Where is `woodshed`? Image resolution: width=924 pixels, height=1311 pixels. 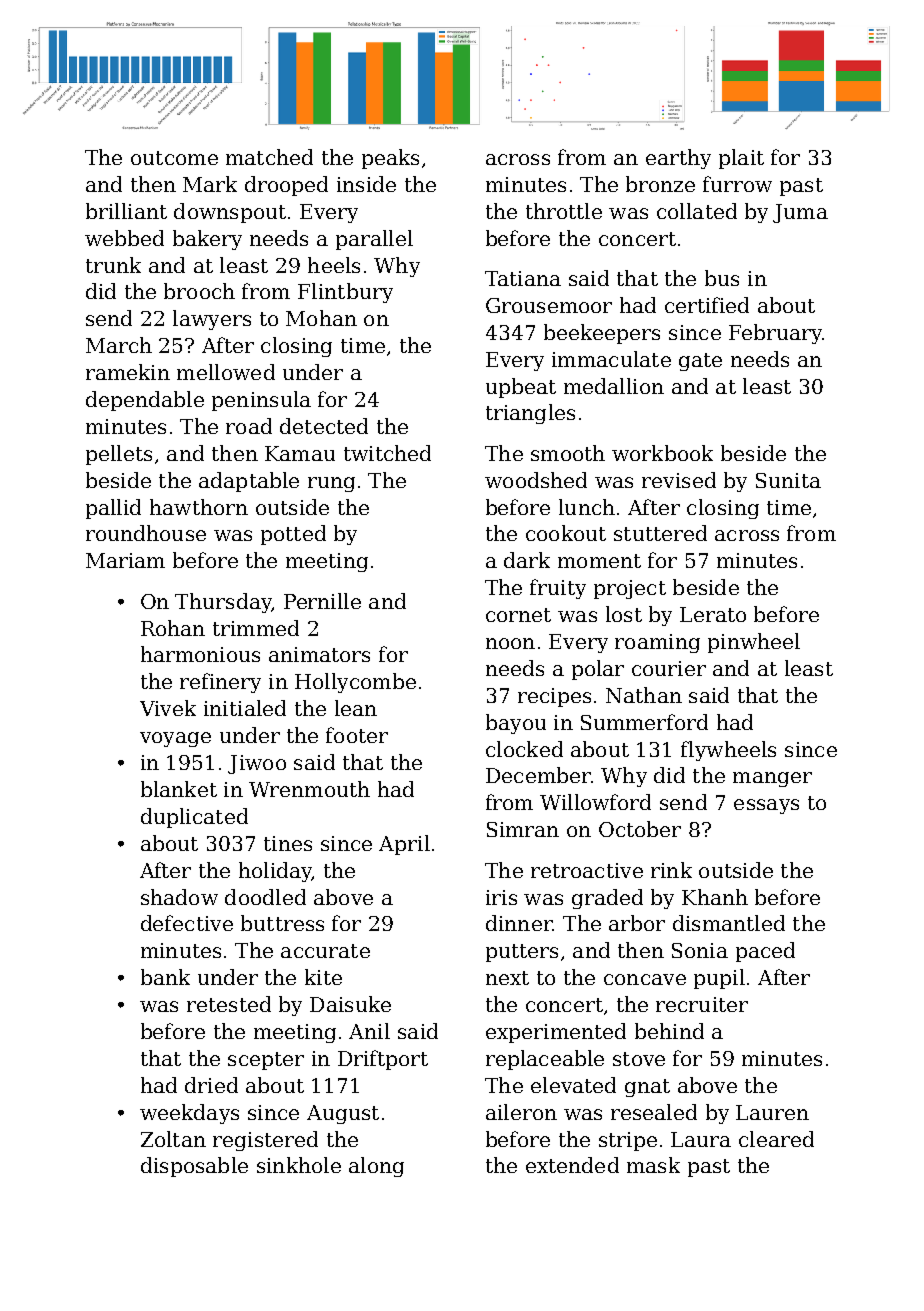
woodshed is located at coordinates (536, 480).
